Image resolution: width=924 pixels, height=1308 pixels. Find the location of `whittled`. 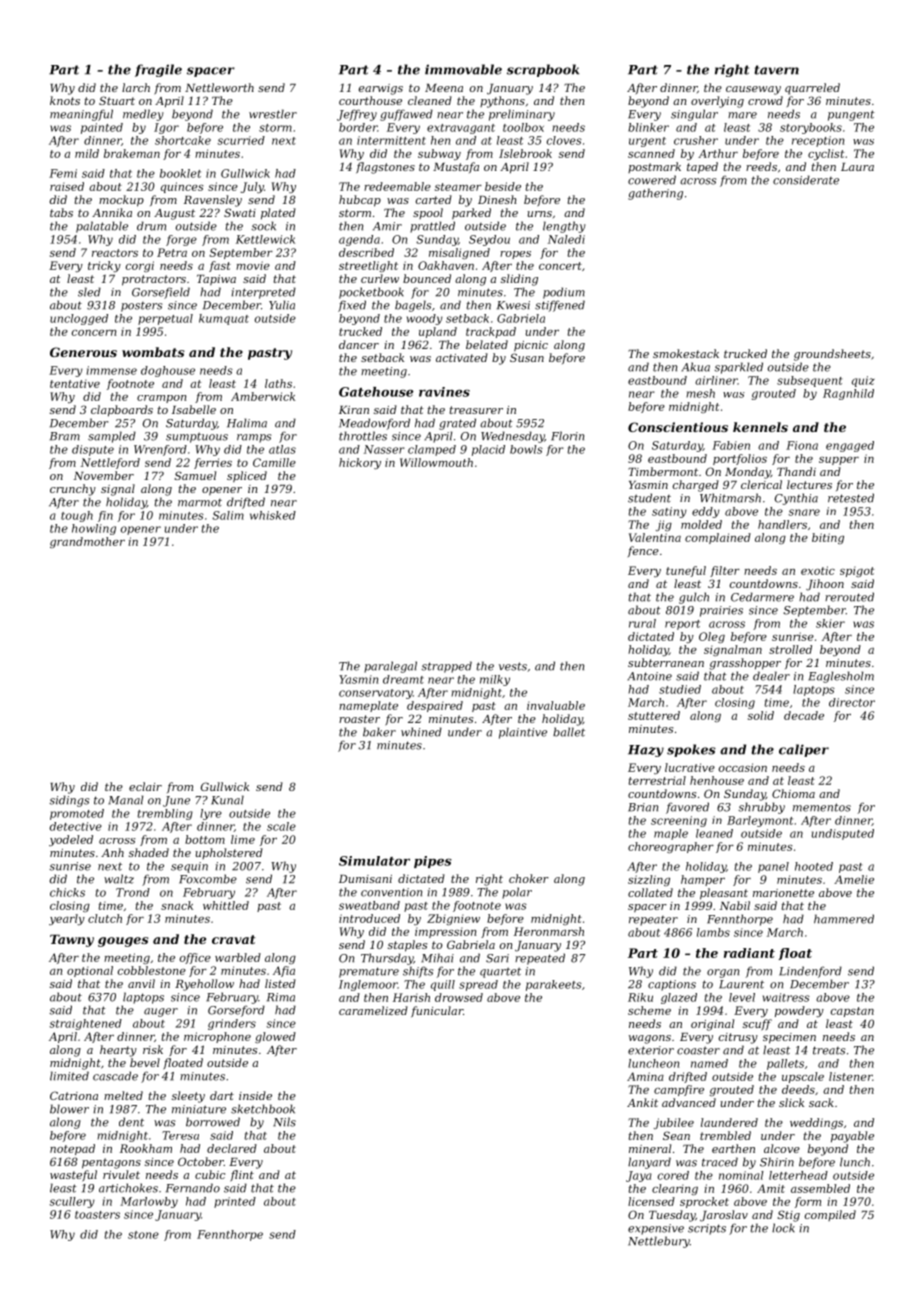

whittled is located at coordinates (226, 905).
